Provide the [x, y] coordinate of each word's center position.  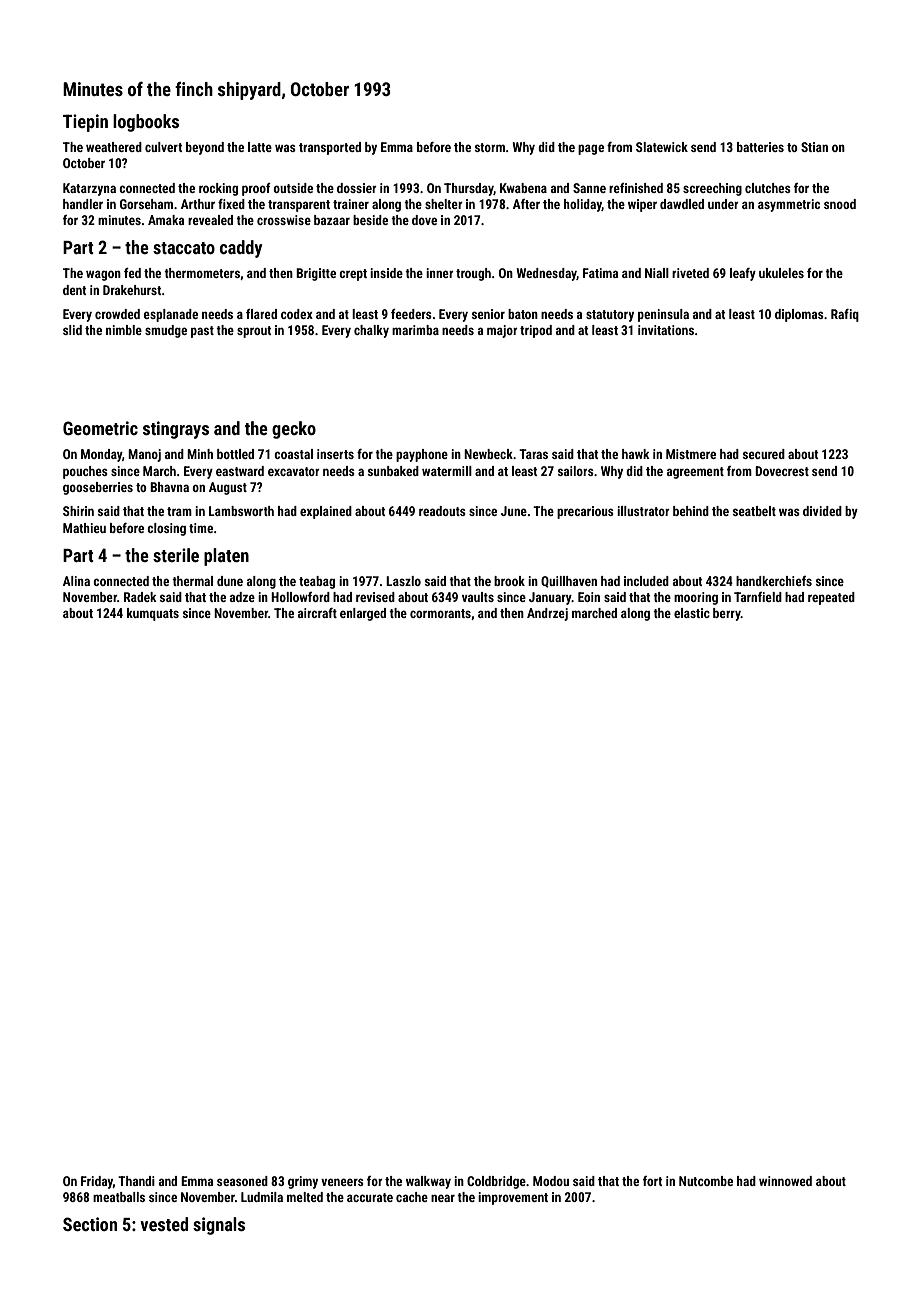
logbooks [146, 123]
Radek [140, 597]
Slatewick [662, 147]
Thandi [136, 1181]
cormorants [440, 613]
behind [691, 511]
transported [330, 148]
